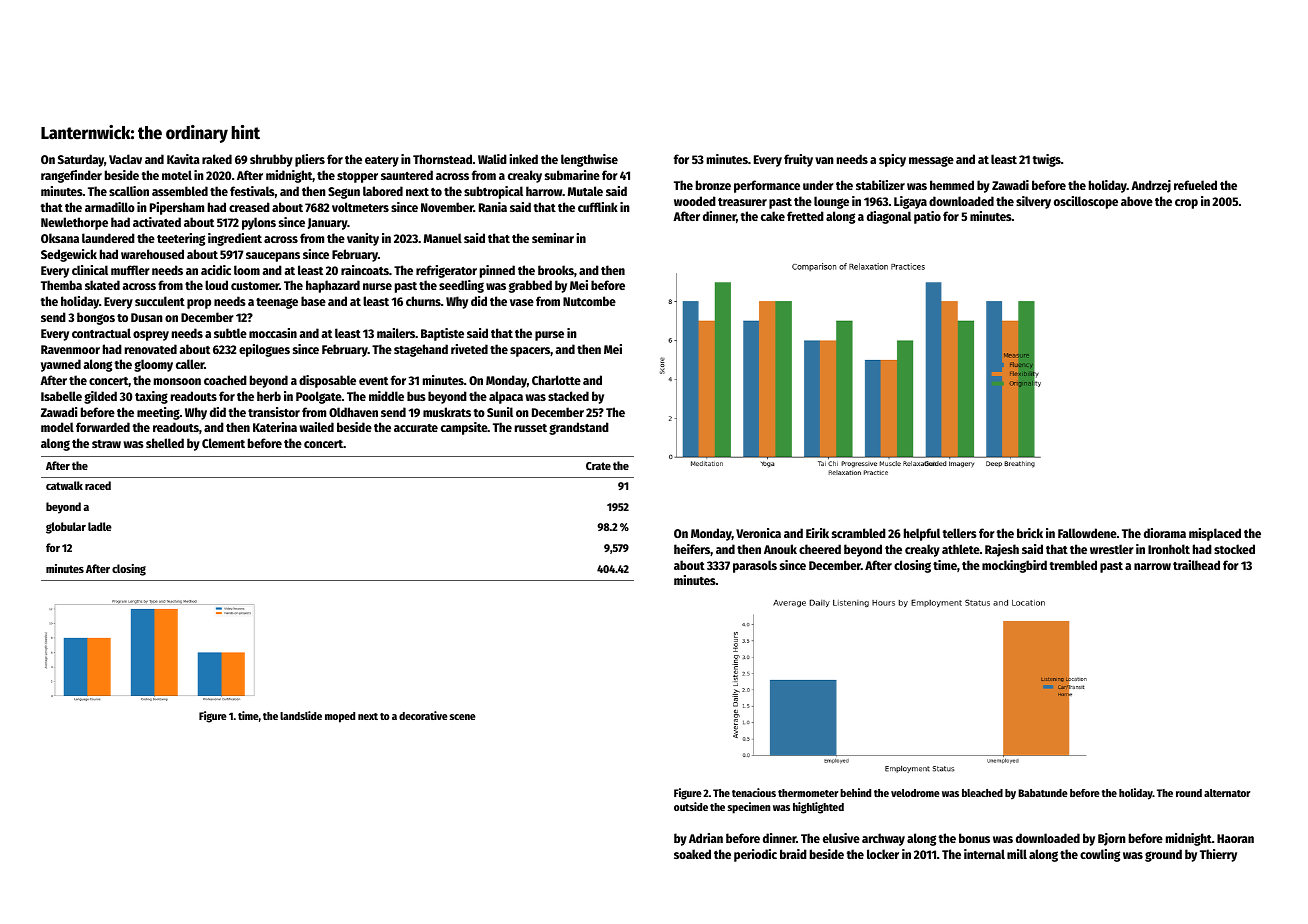 Image resolution: width=1308 pixels, height=924 pixels. I want to click on ladle, so click(100, 526).
